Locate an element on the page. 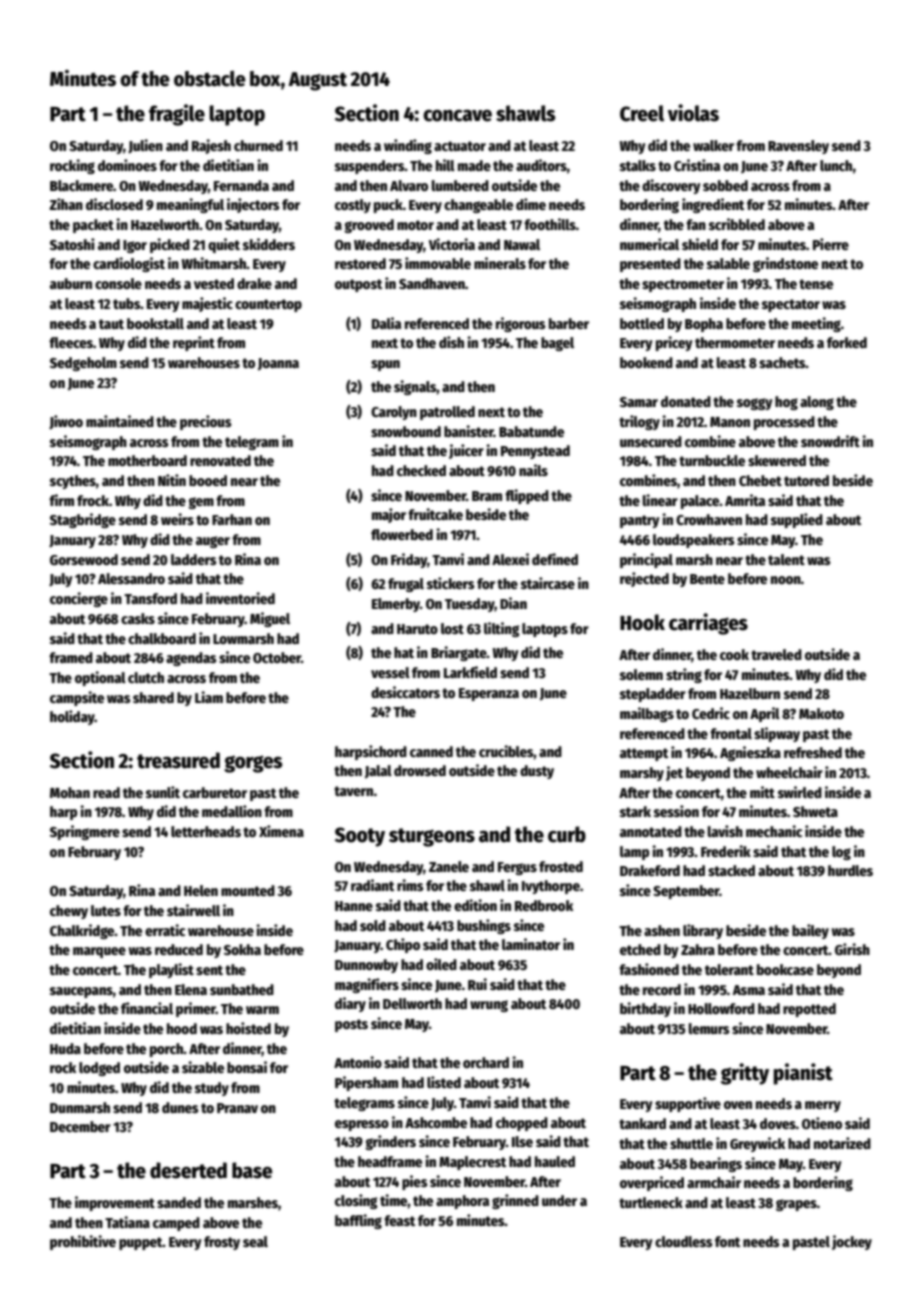 The height and width of the document is (1308, 924). Alexei is located at coordinates (510, 559).
